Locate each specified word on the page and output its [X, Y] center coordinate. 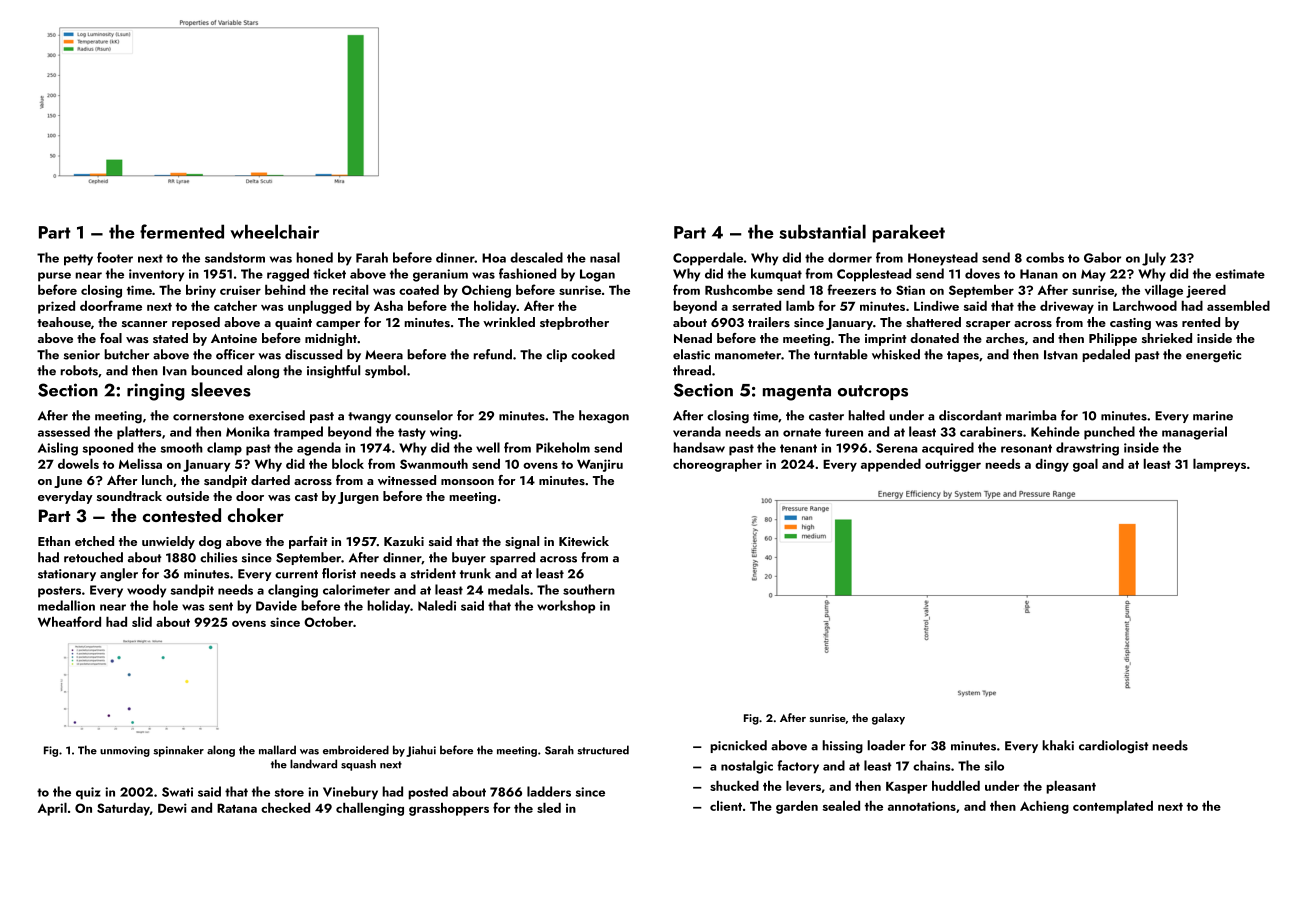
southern [589, 589]
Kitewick [584, 541]
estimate [1240, 274]
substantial [822, 231]
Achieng [1044, 807]
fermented [182, 231]
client [726, 806]
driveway [1067, 307]
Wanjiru [600, 465]
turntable [841, 354]
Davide [276, 605]
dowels [78, 464]
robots [79, 370]
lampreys [1219, 465]
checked [285, 808]
